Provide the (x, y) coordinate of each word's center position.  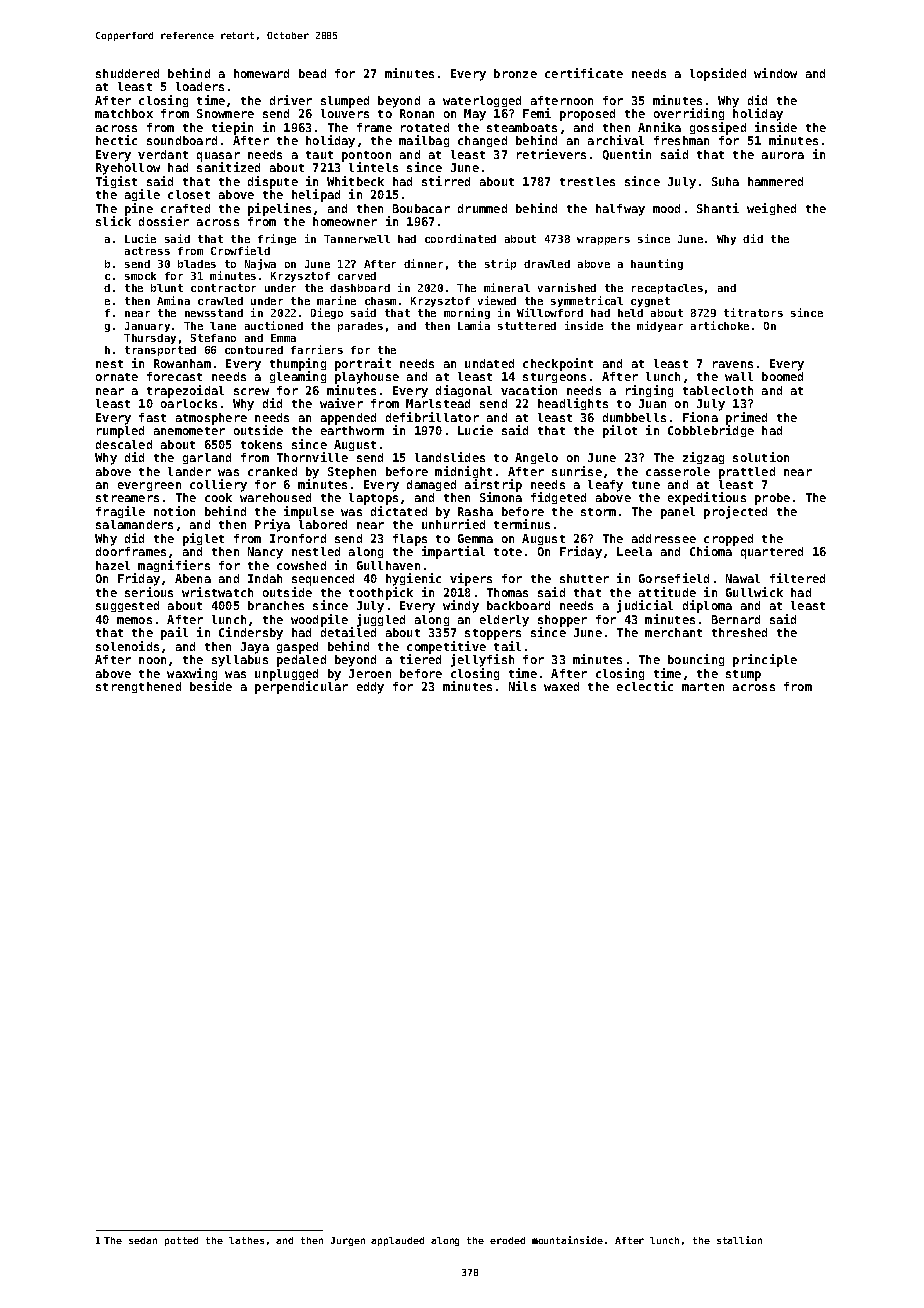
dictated (399, 511)
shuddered (127, 73)
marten (703, 687)
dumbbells (634, 417)
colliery (218, 485)
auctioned (274, 325)
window (775, 73)
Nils (522, 686)
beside (211, 686)
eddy (370, 688)
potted (181, 1241)
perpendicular (301, 687)
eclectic (645, 686)
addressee (664, 538)
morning (467, 313)
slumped (345, 102)
